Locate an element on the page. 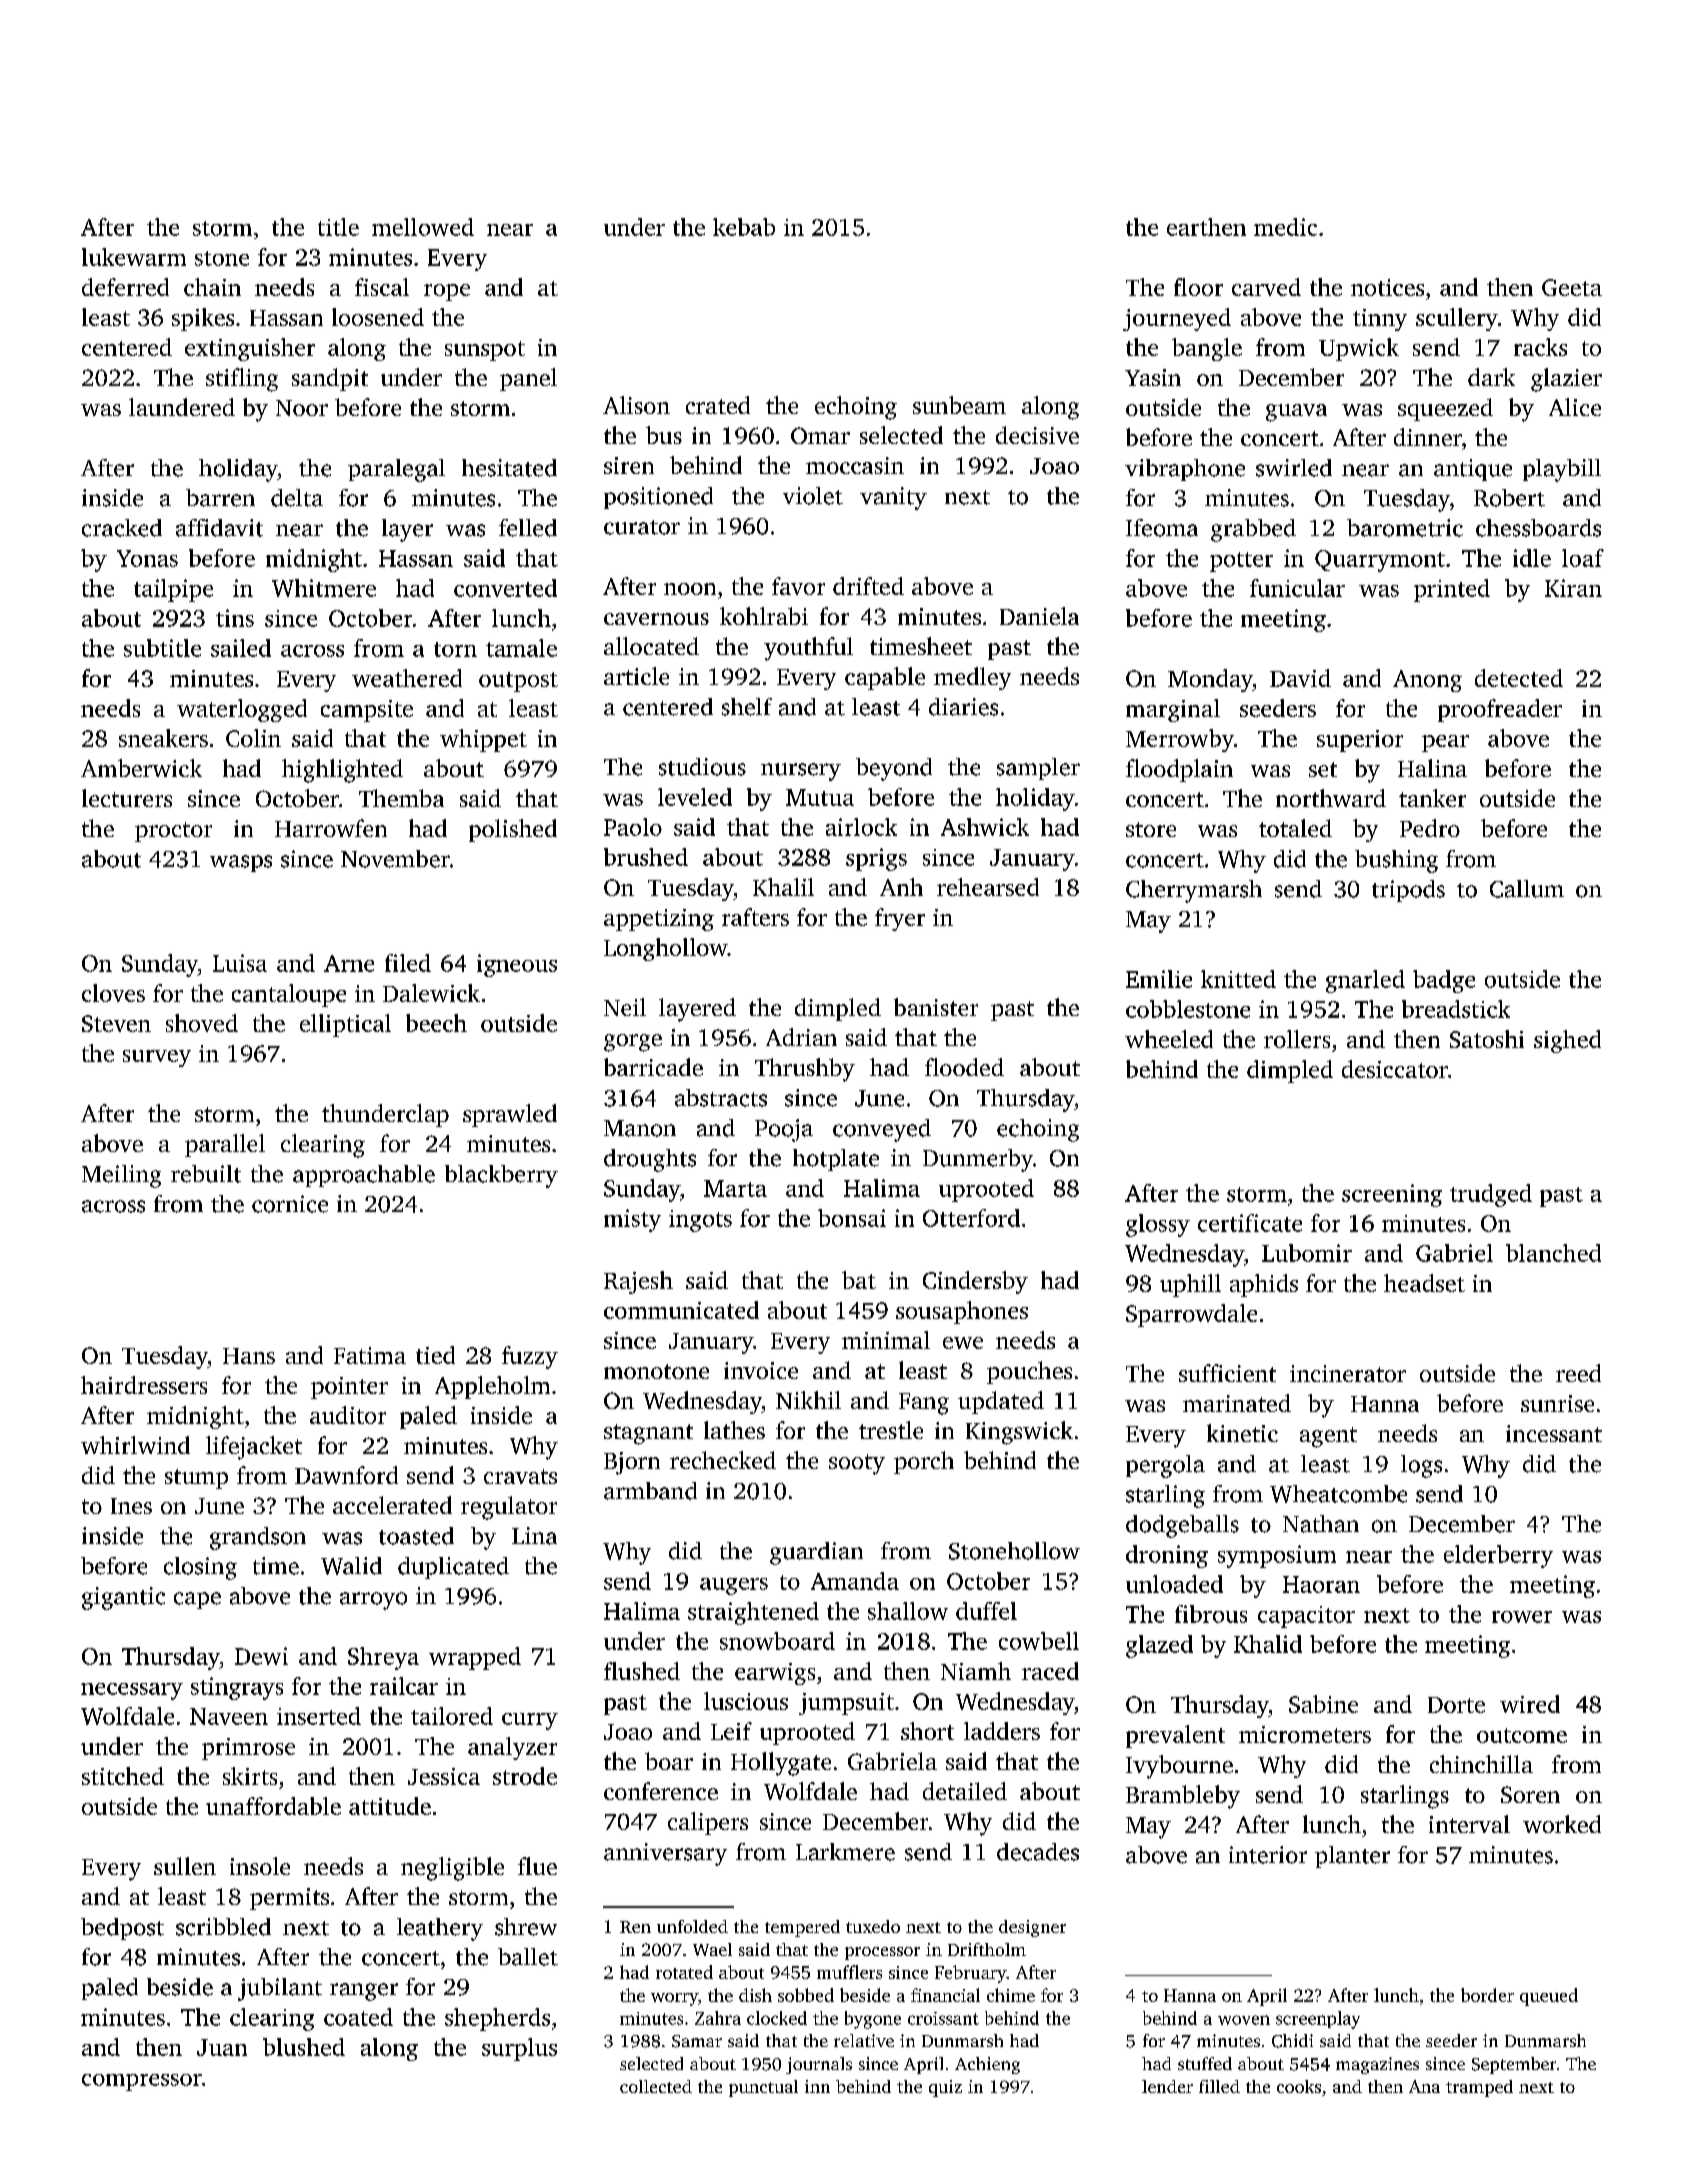 Image resolution: width=1683 pixels, height=2178 pixels. Daniela is located at coordinates (1039, 616).
